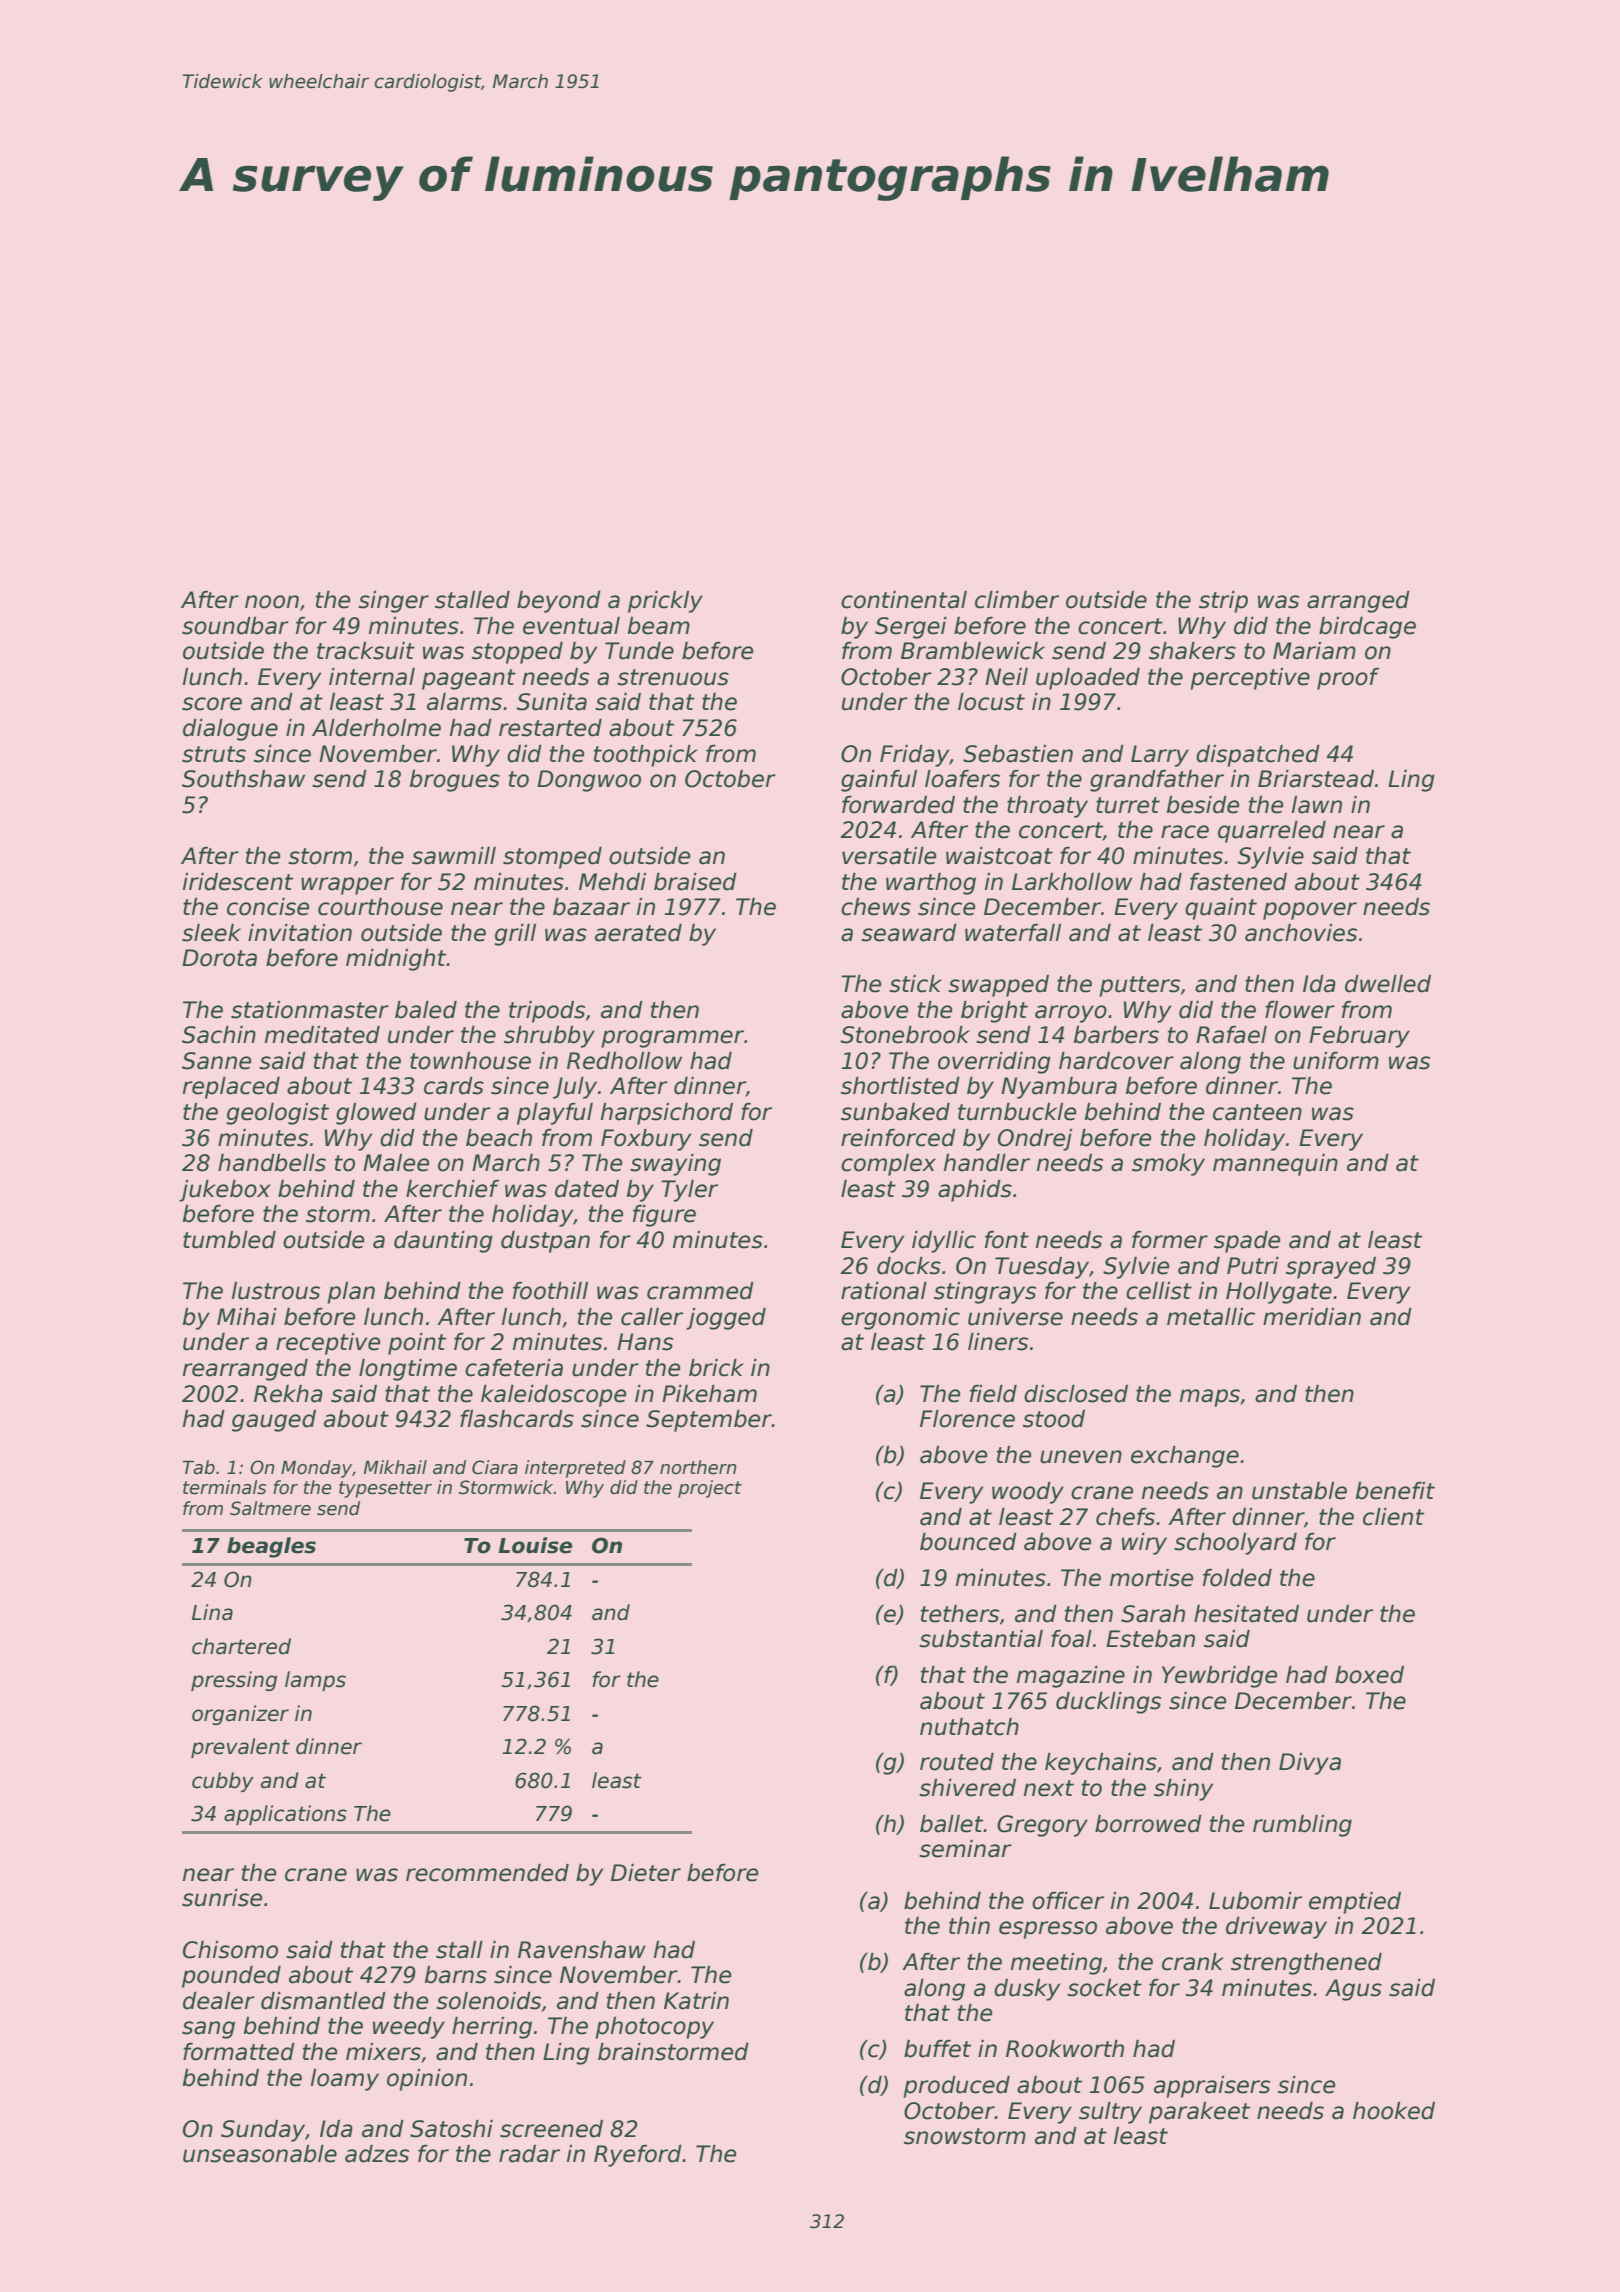 The height and width of the document is (2292, 1620). What do you see at coordinates (1393, 1517) in the document?
I see `client` at bounding box center [1393, 1517].
